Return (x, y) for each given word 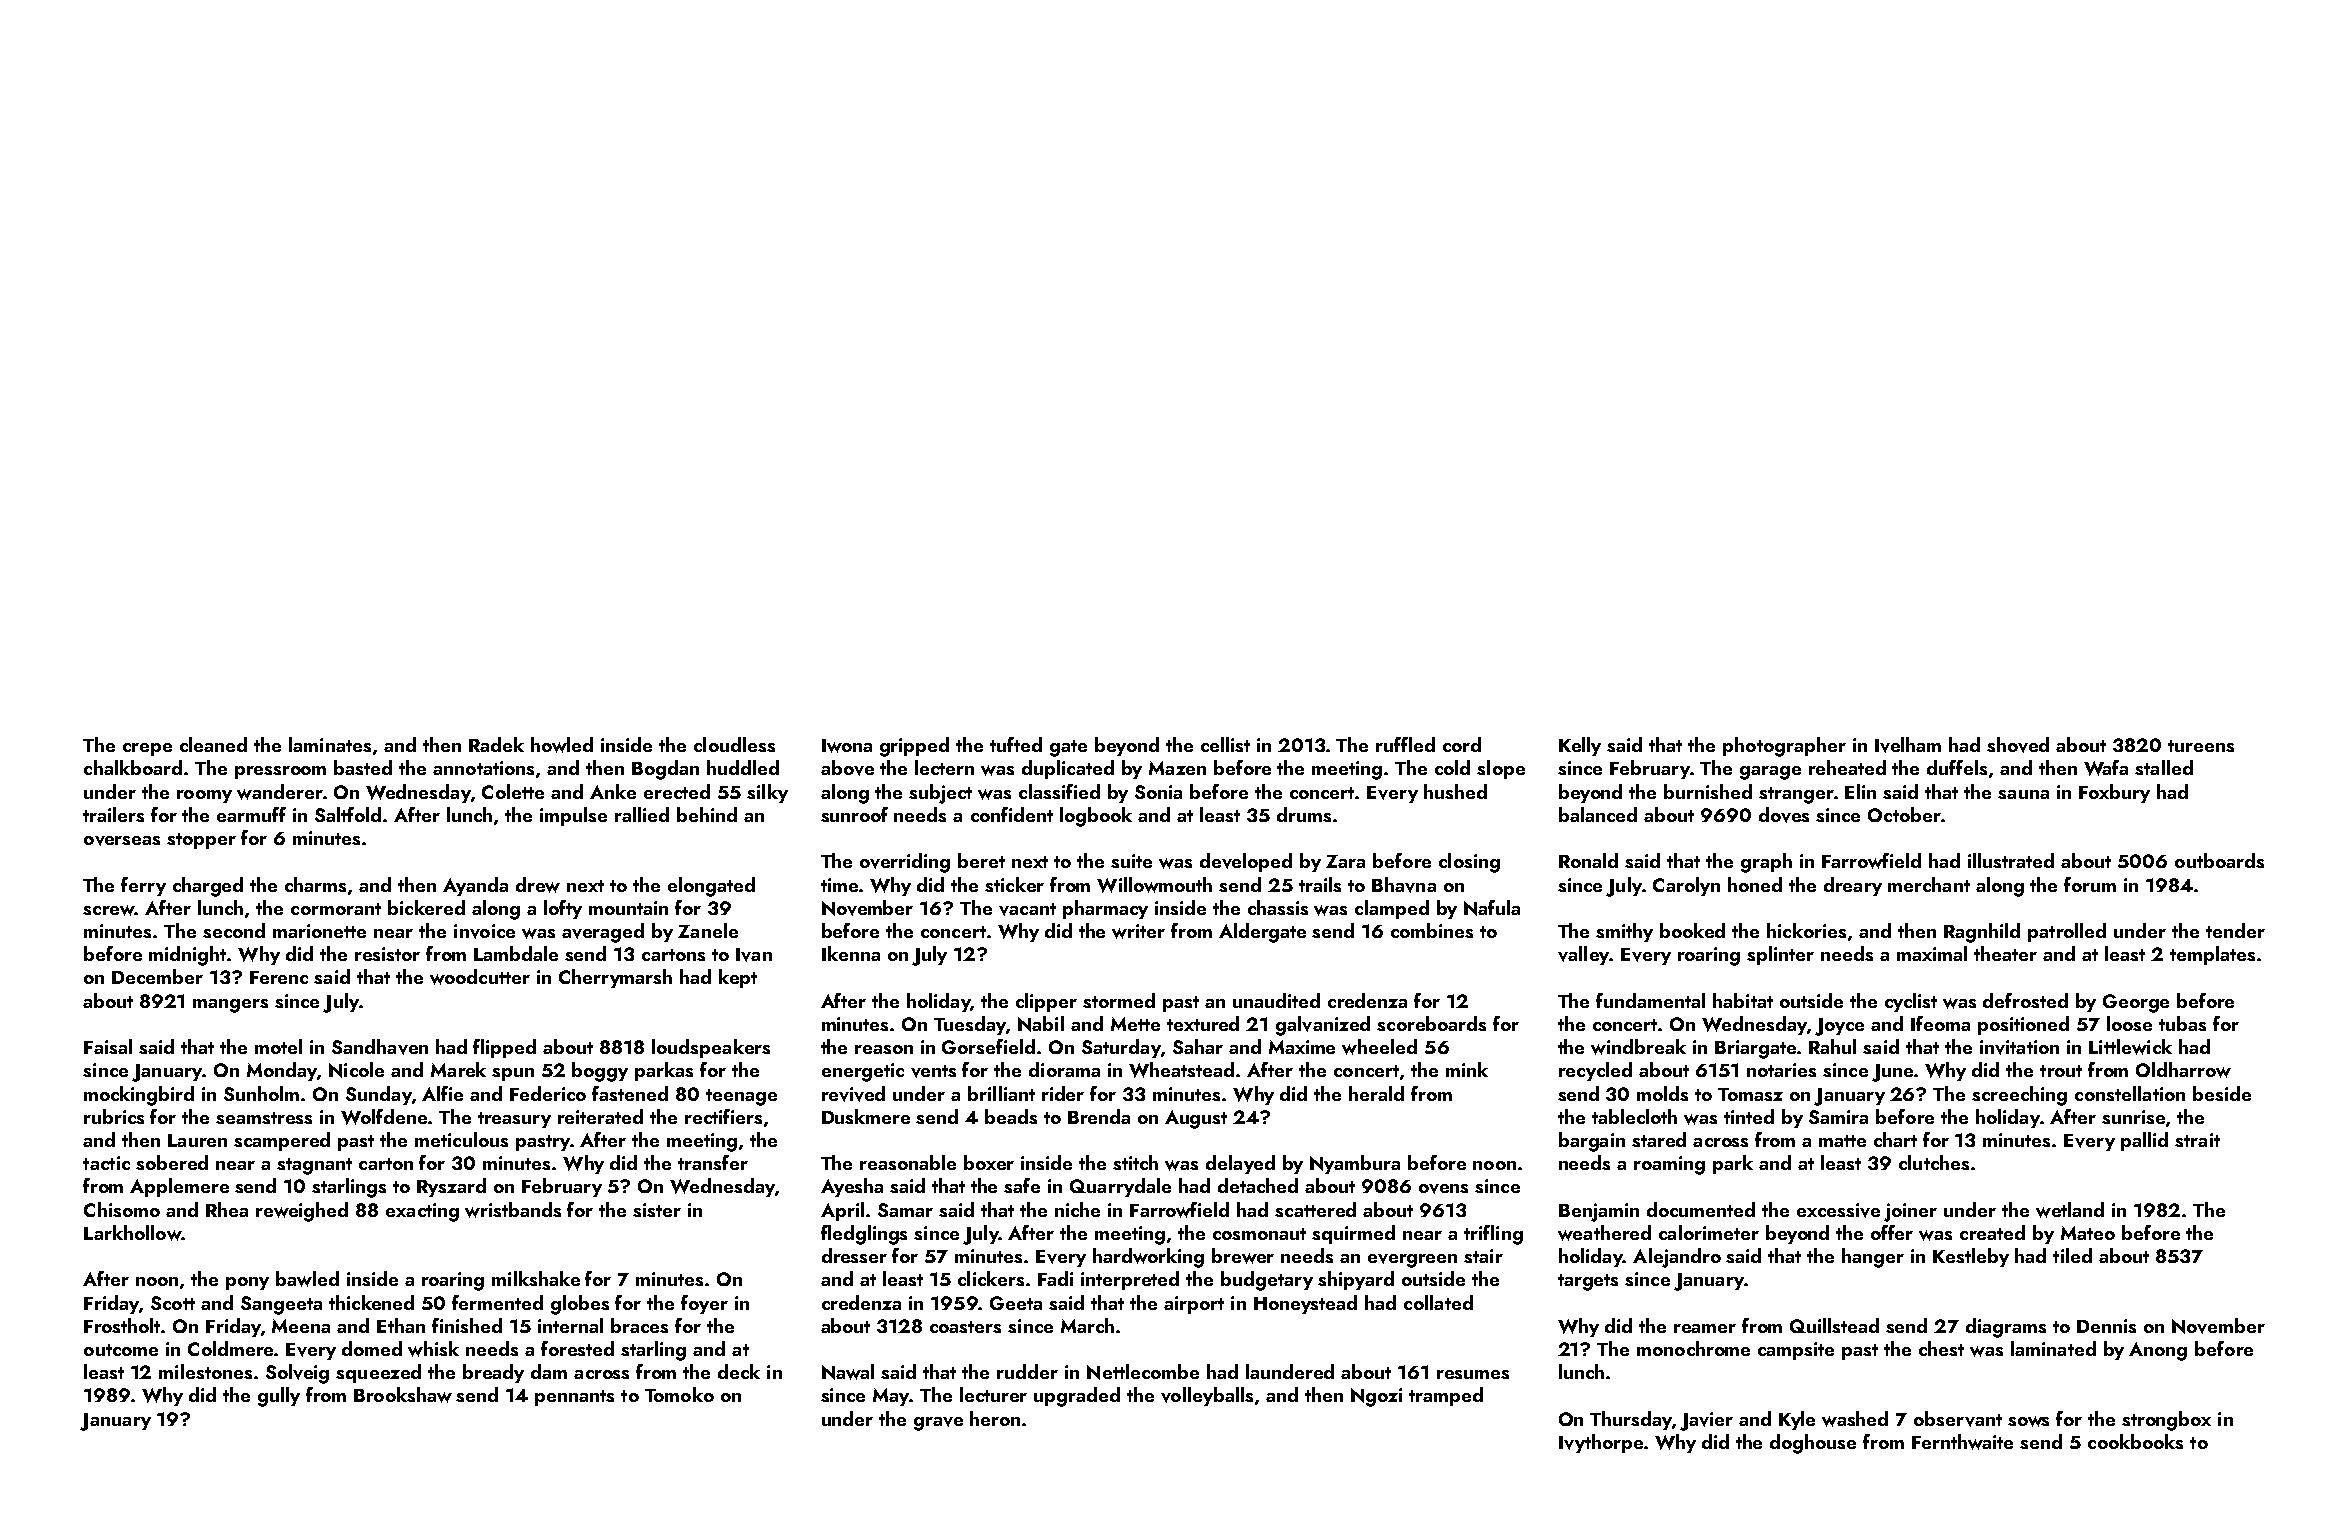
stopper (201, 841)
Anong (2158, 1351)
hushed (1455, 791)
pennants (574, 1398)
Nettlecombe (1143, 1372)
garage (1770, 773)
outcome (121, 1350)
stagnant (314, 1166)
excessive (1838, 1210)
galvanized (1323, 1026)
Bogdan (665, 770)
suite (1131, 861)
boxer (989, 1162)
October (1904, 814)
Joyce (1839, 1027)
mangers (230, 1006)
